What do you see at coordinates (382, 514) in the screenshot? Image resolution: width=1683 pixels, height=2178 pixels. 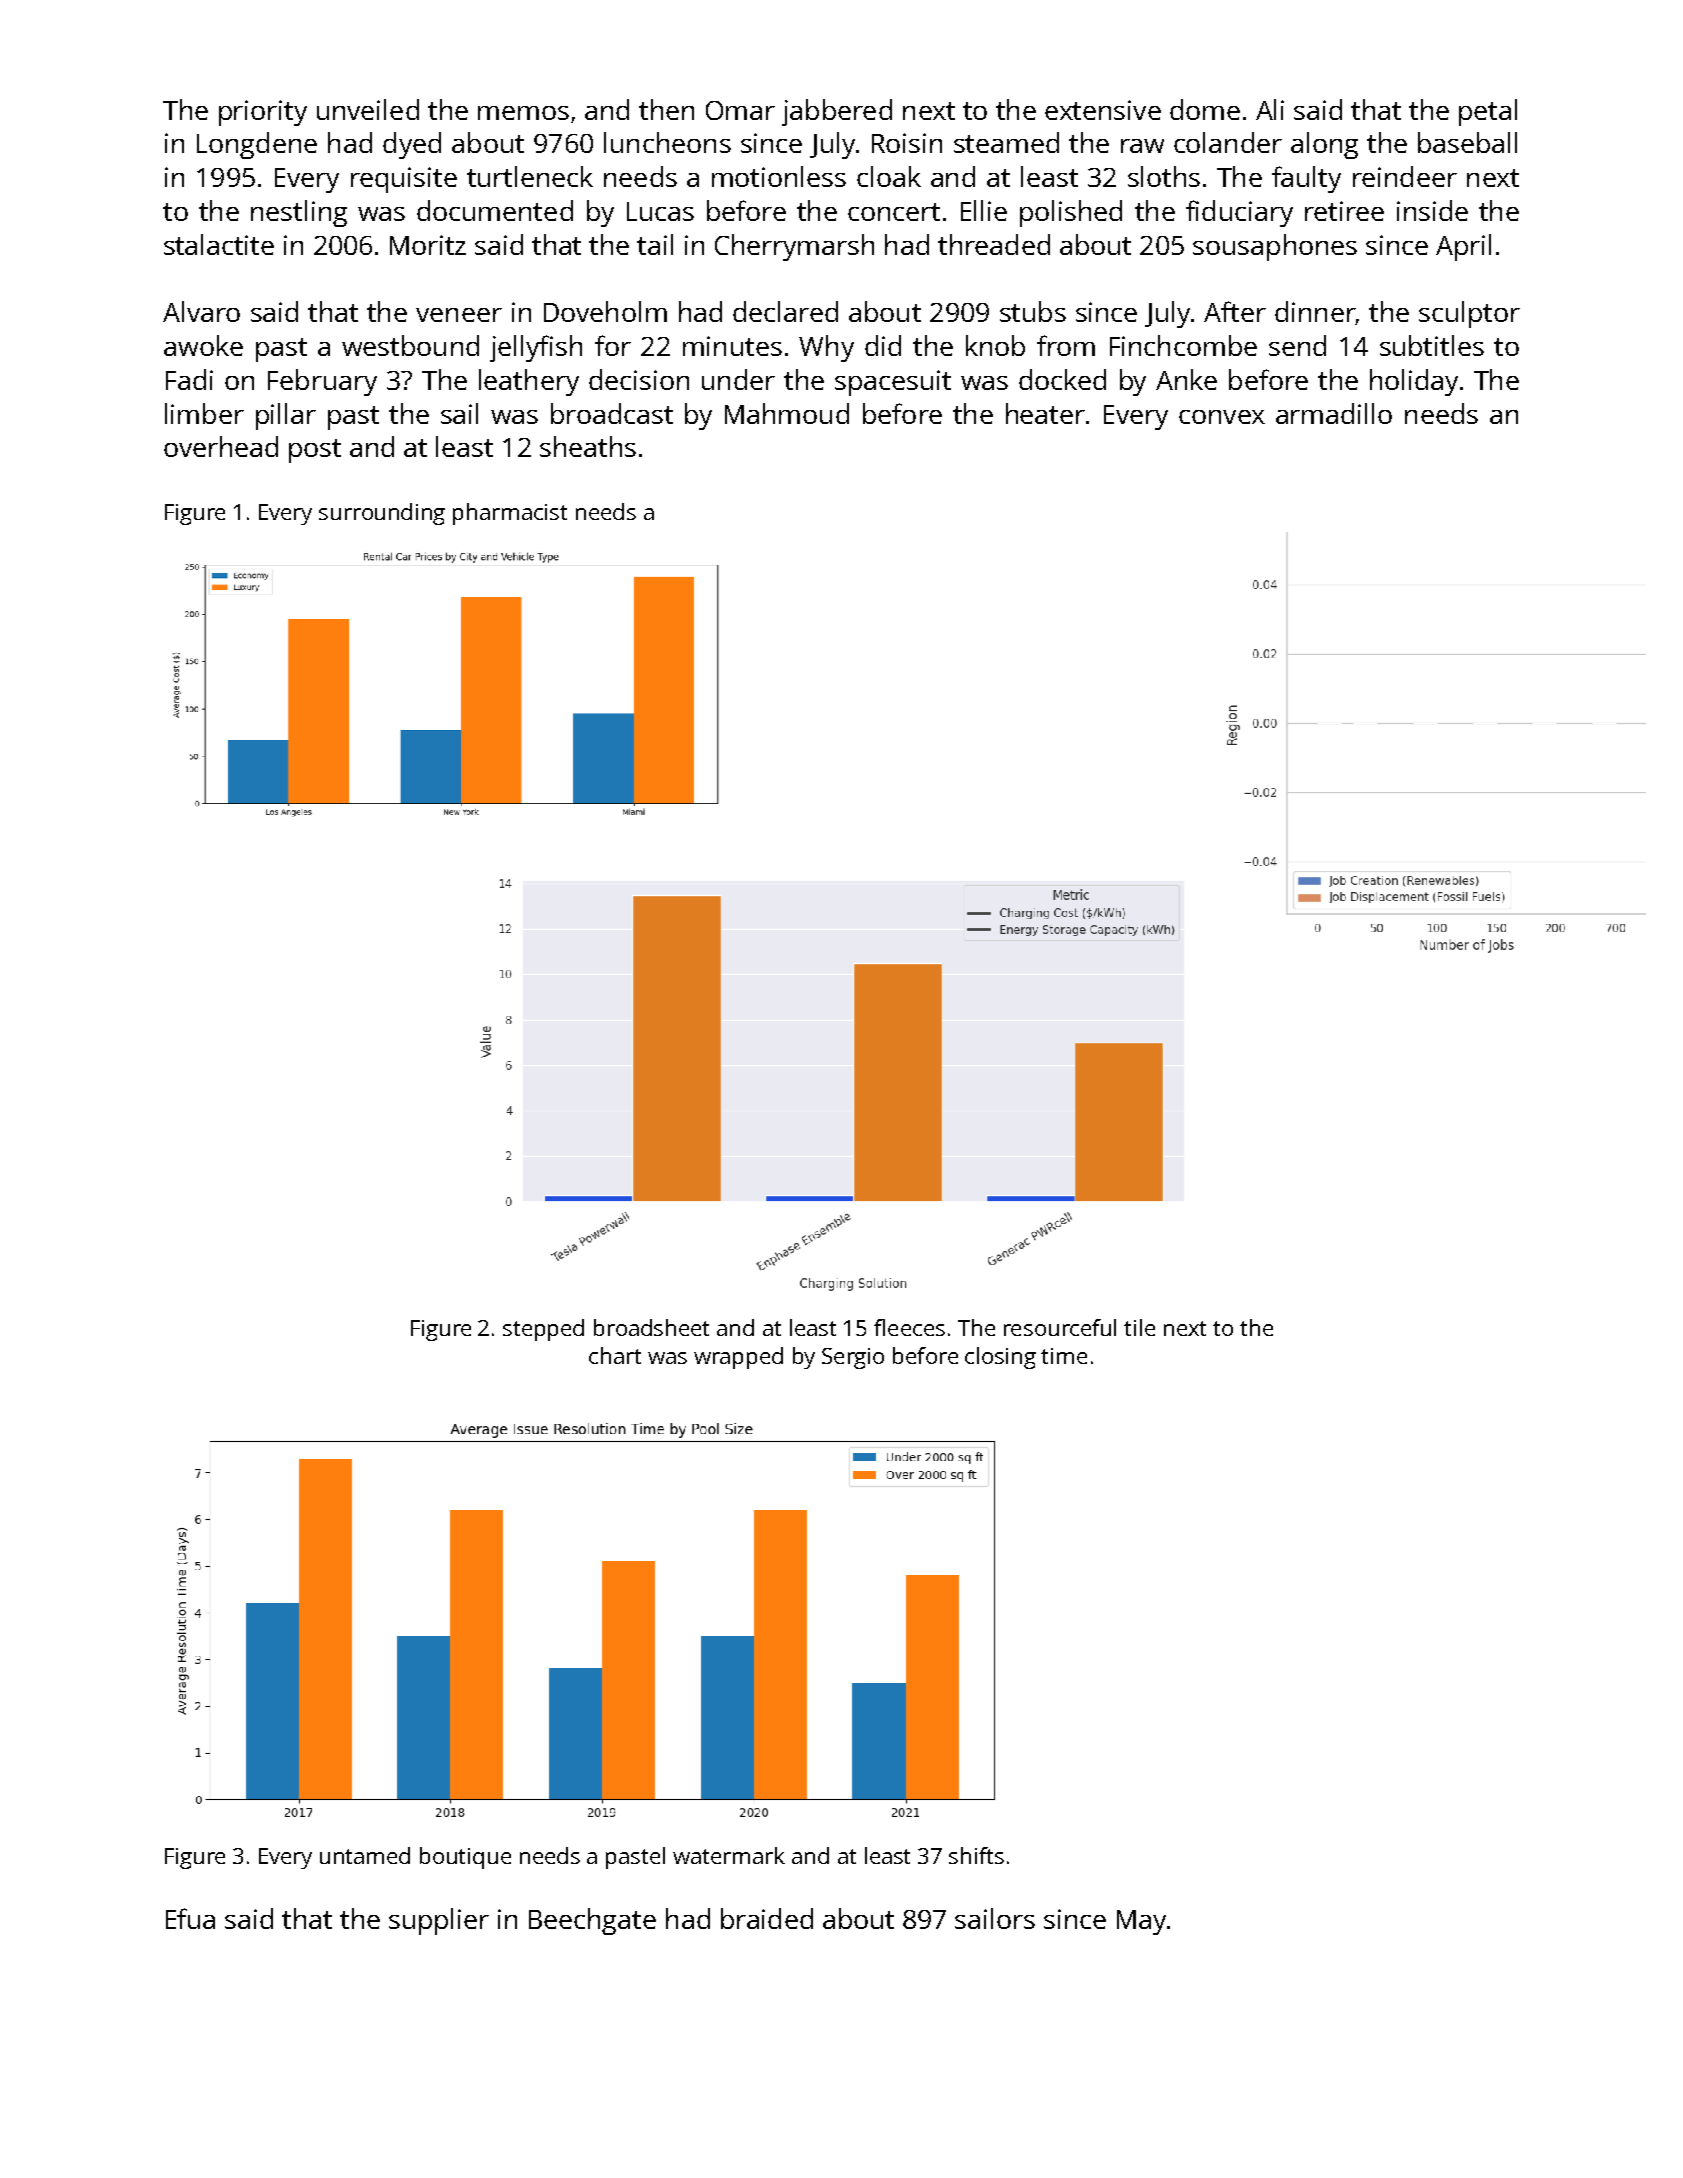 I see `surrounding` at bounding box center [382, 514].
